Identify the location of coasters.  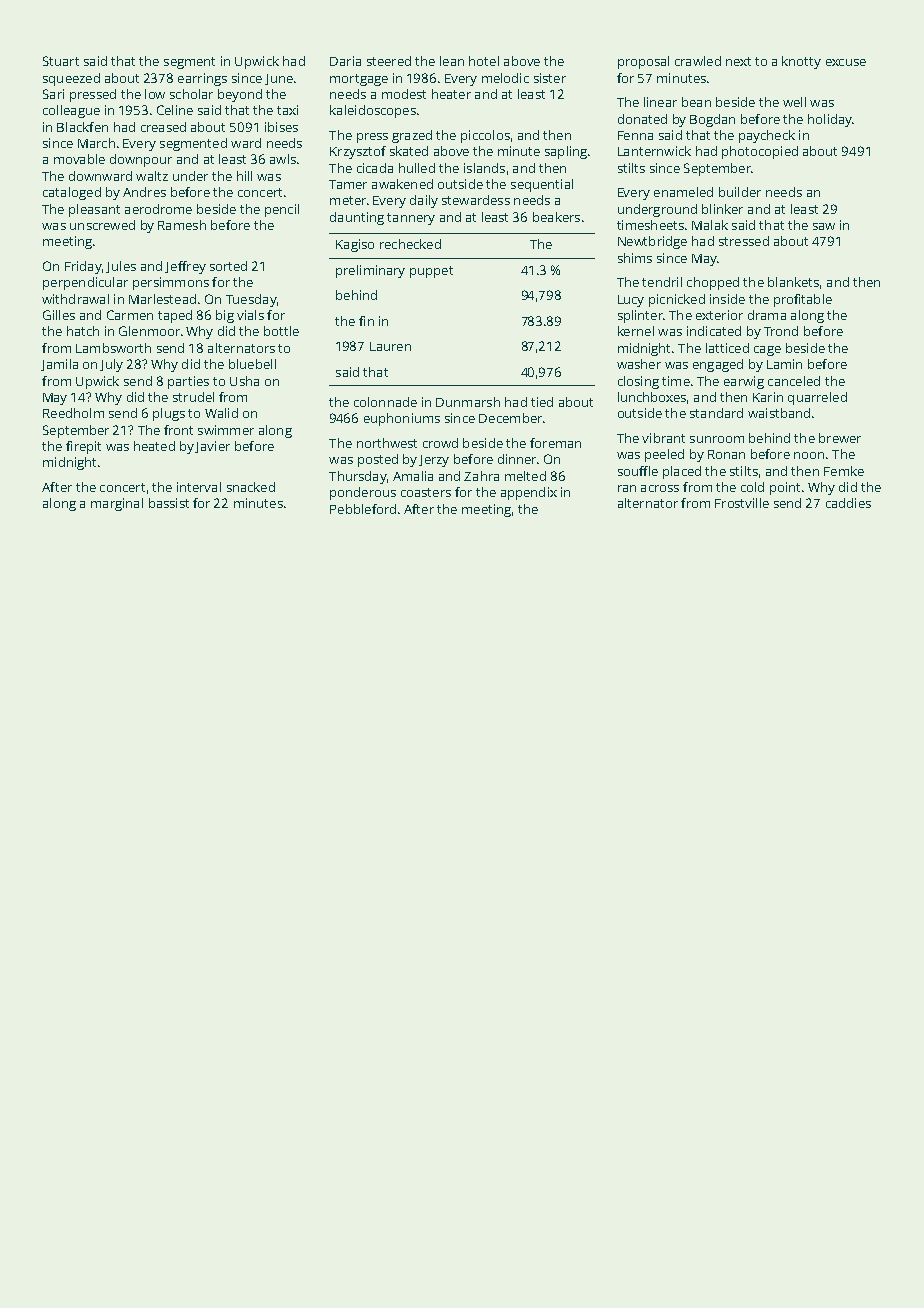
(426, 492).
